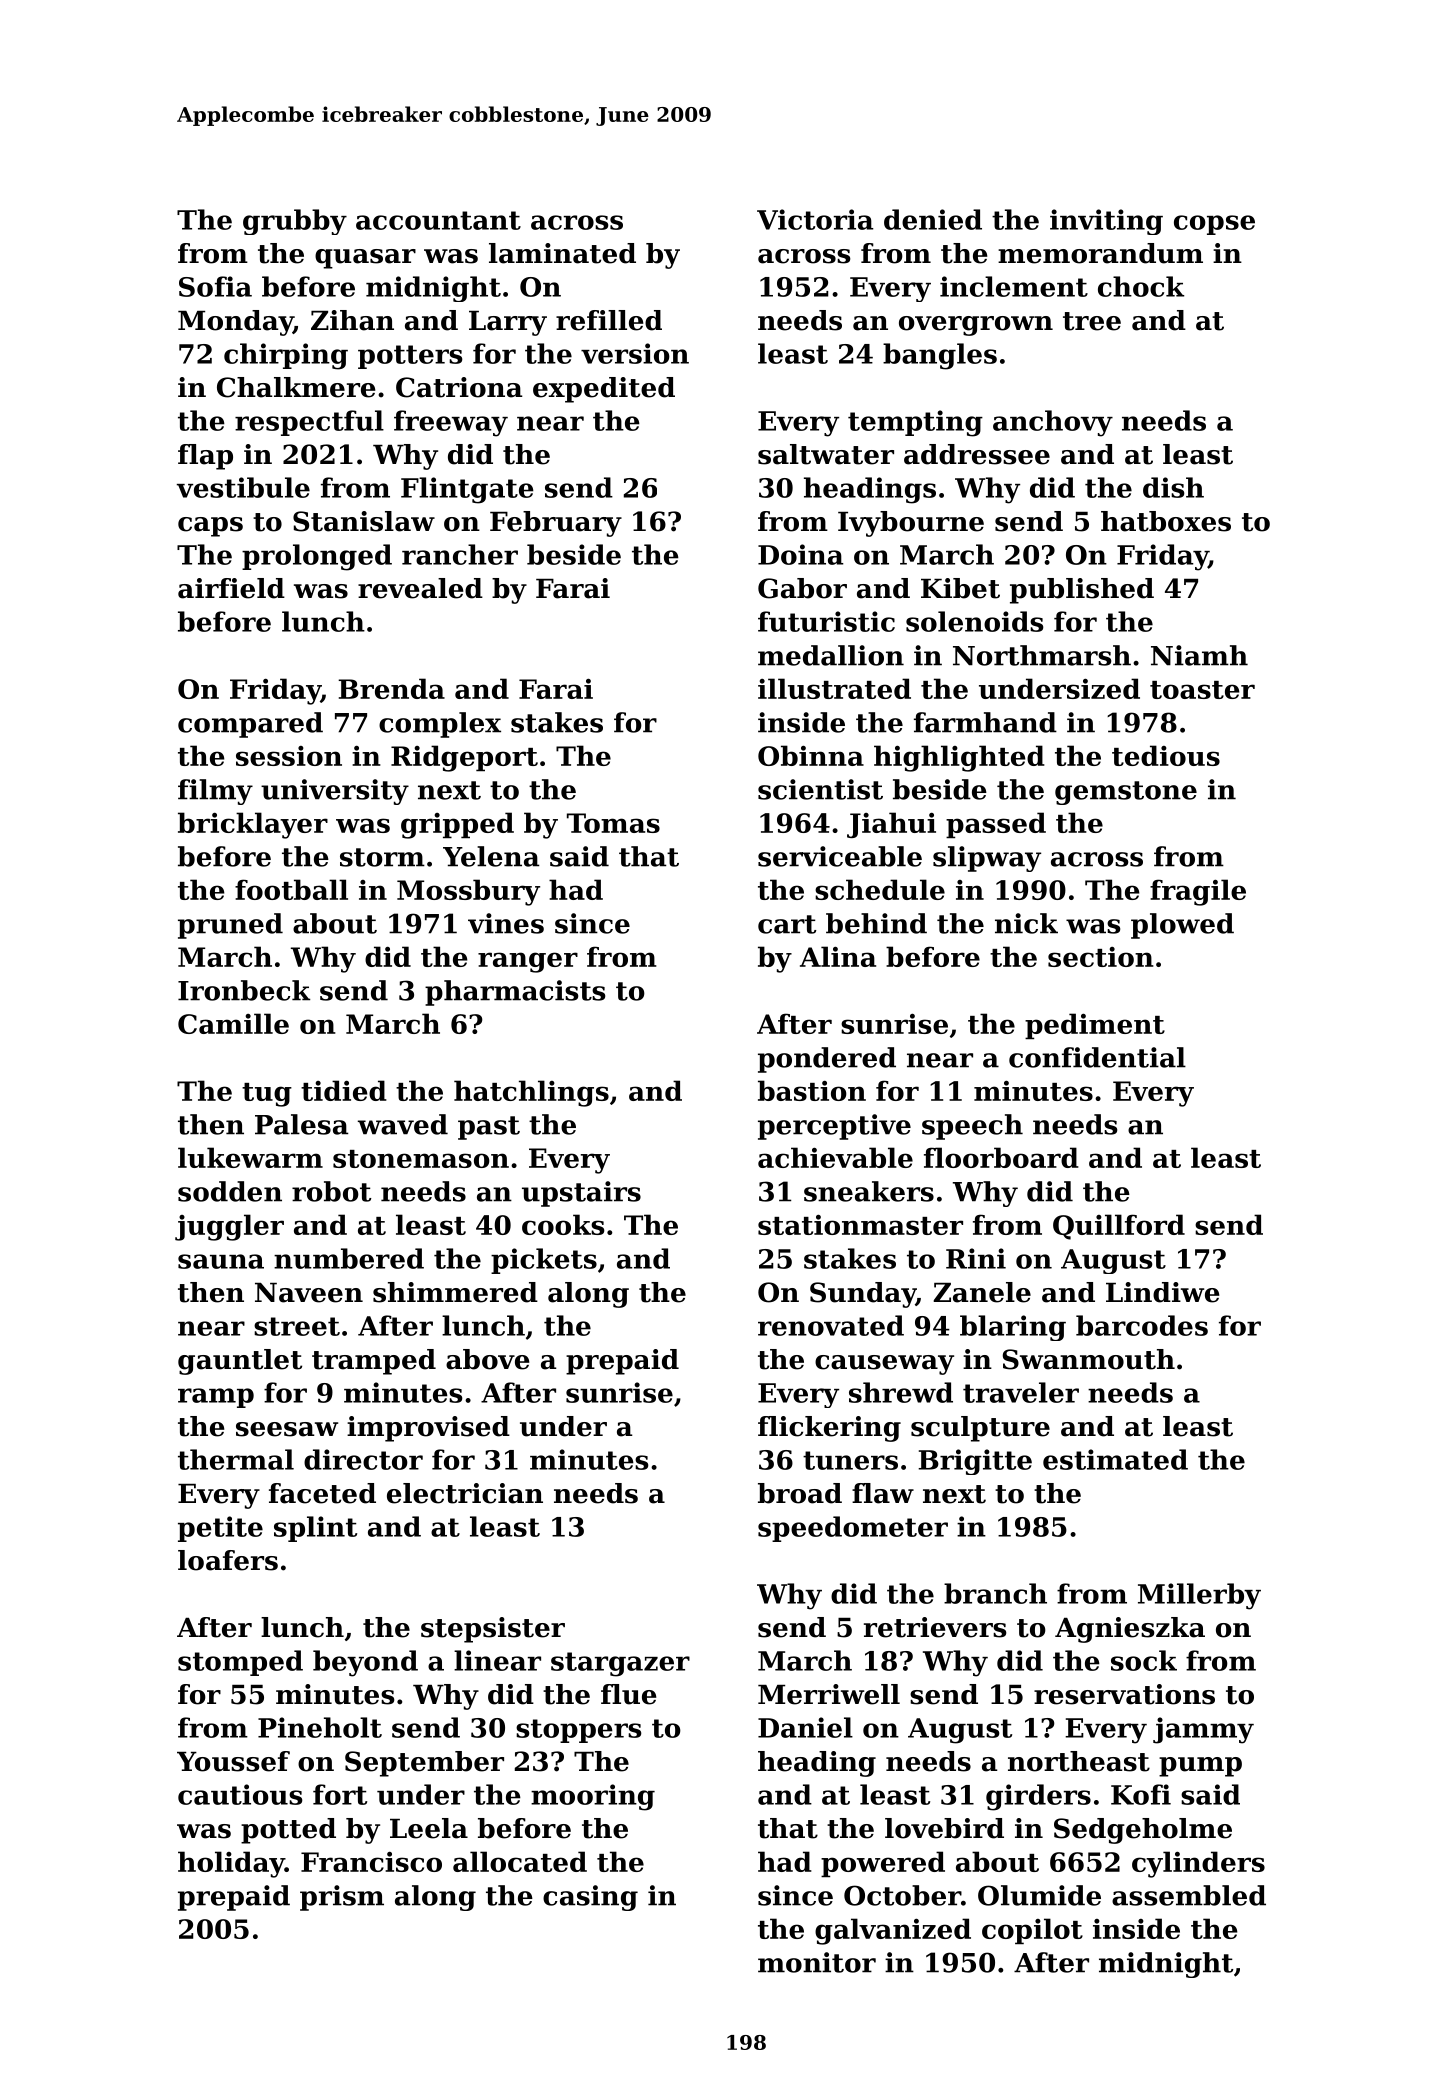 The height and width of the screenshot is (2100, 1450). I want to click on published, so click(1082, 591).
